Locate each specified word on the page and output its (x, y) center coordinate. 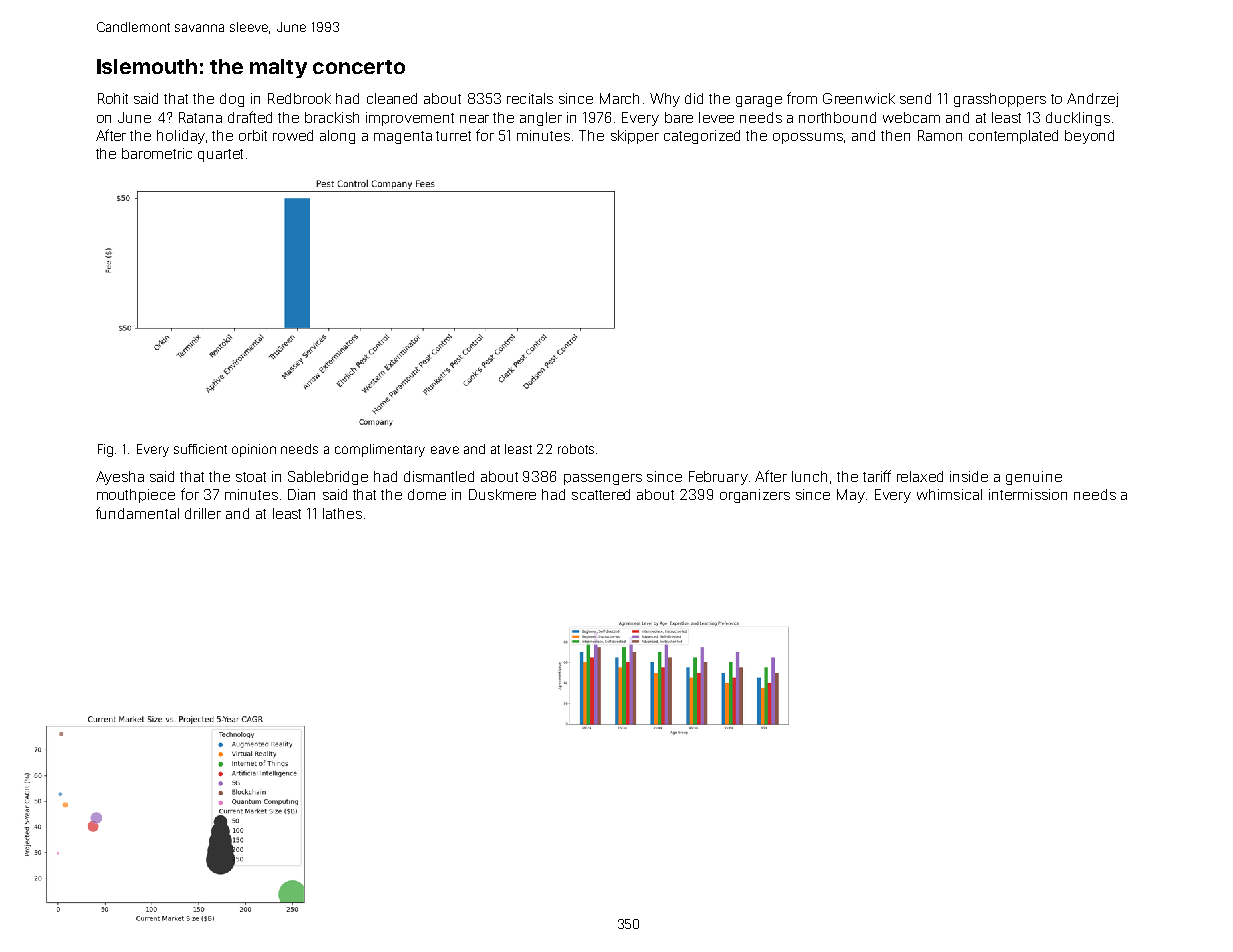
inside (969, 476)
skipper (635, 137)
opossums (808, 138)
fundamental (137, 513)
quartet (220, 155)
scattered (601, 494)
